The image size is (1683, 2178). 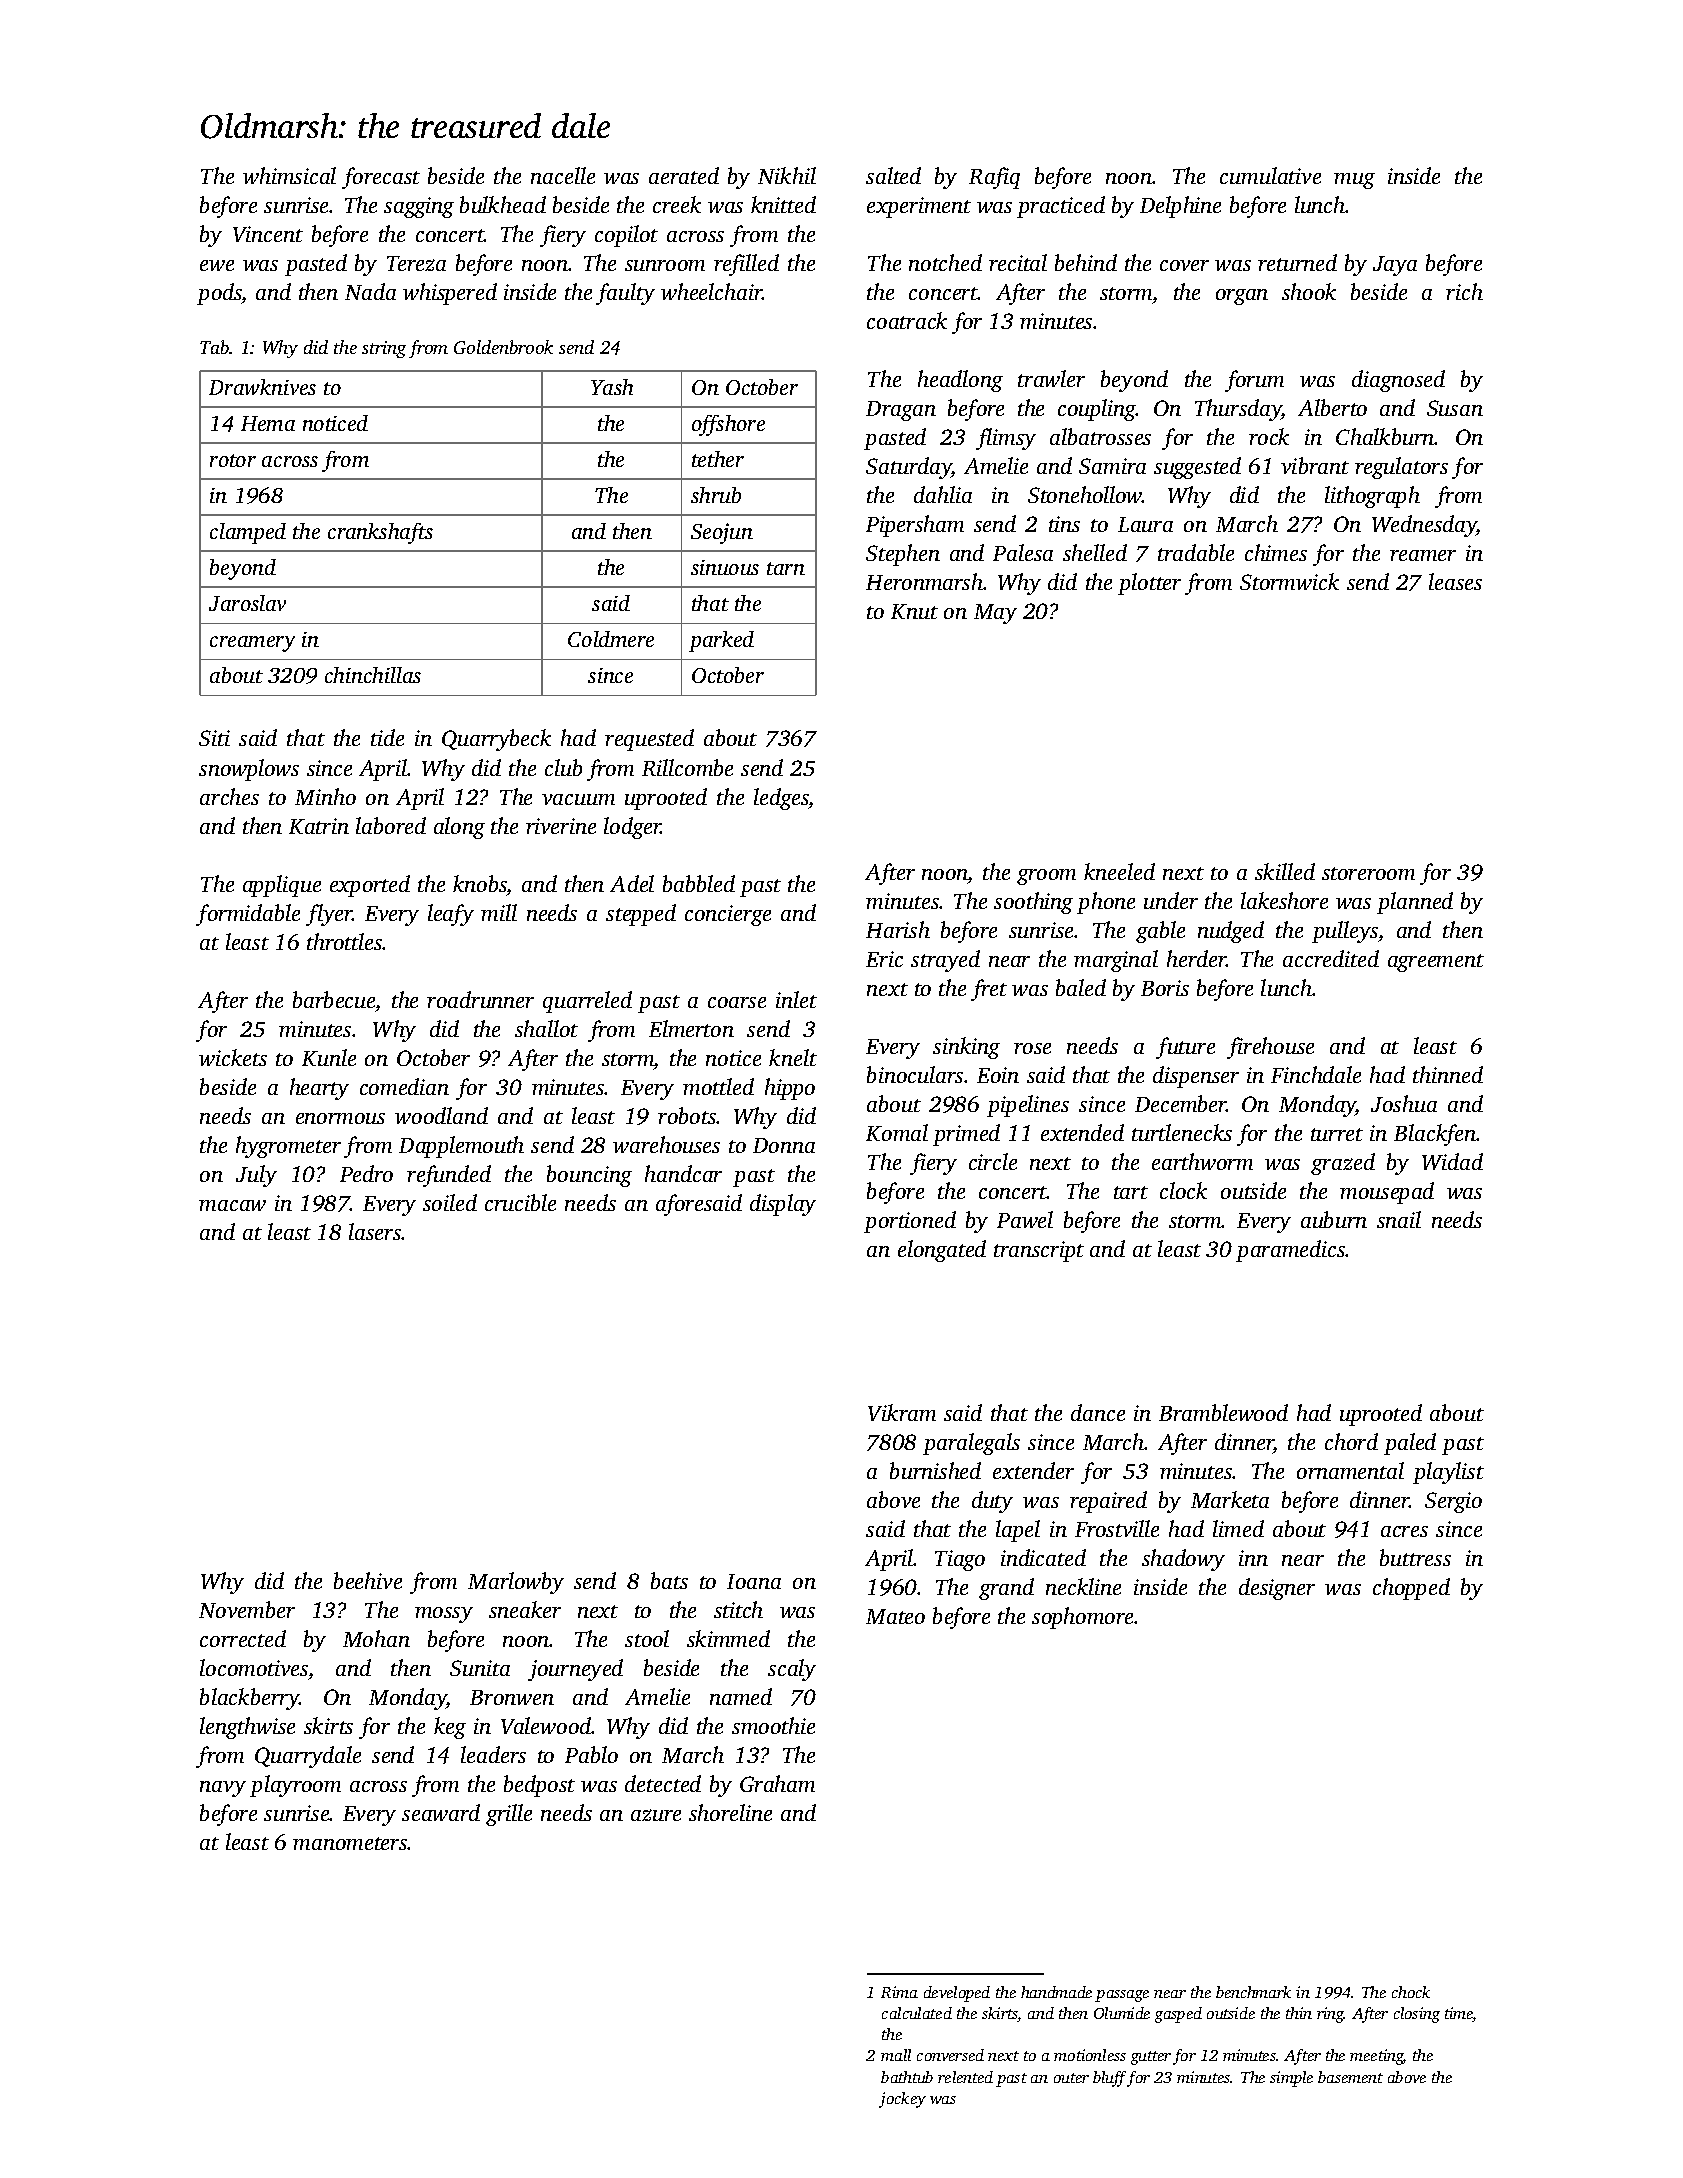 I want to click on November, so click(x=247, y=1609).
